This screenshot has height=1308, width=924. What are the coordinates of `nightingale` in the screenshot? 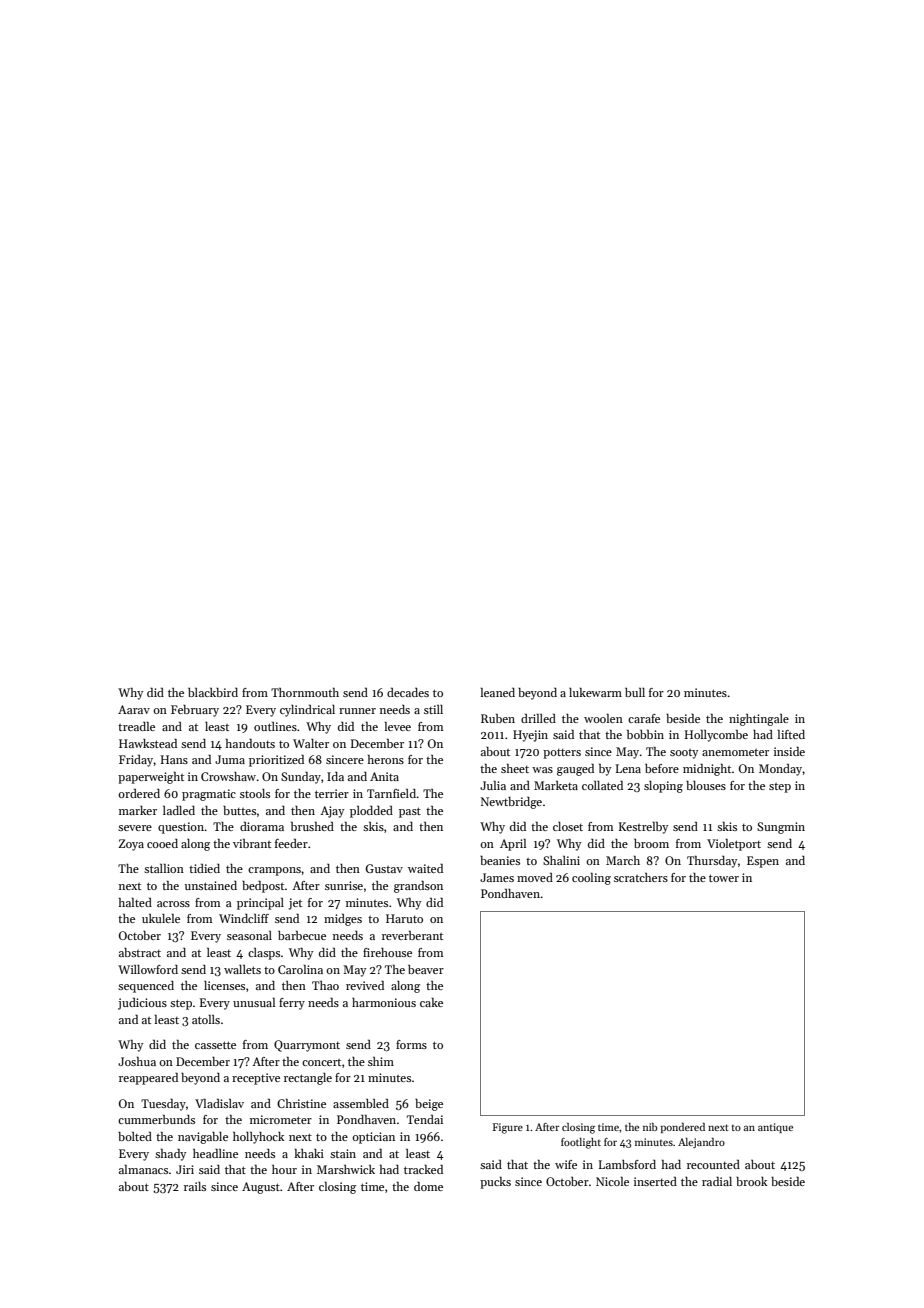 It's located at (759, 720).
